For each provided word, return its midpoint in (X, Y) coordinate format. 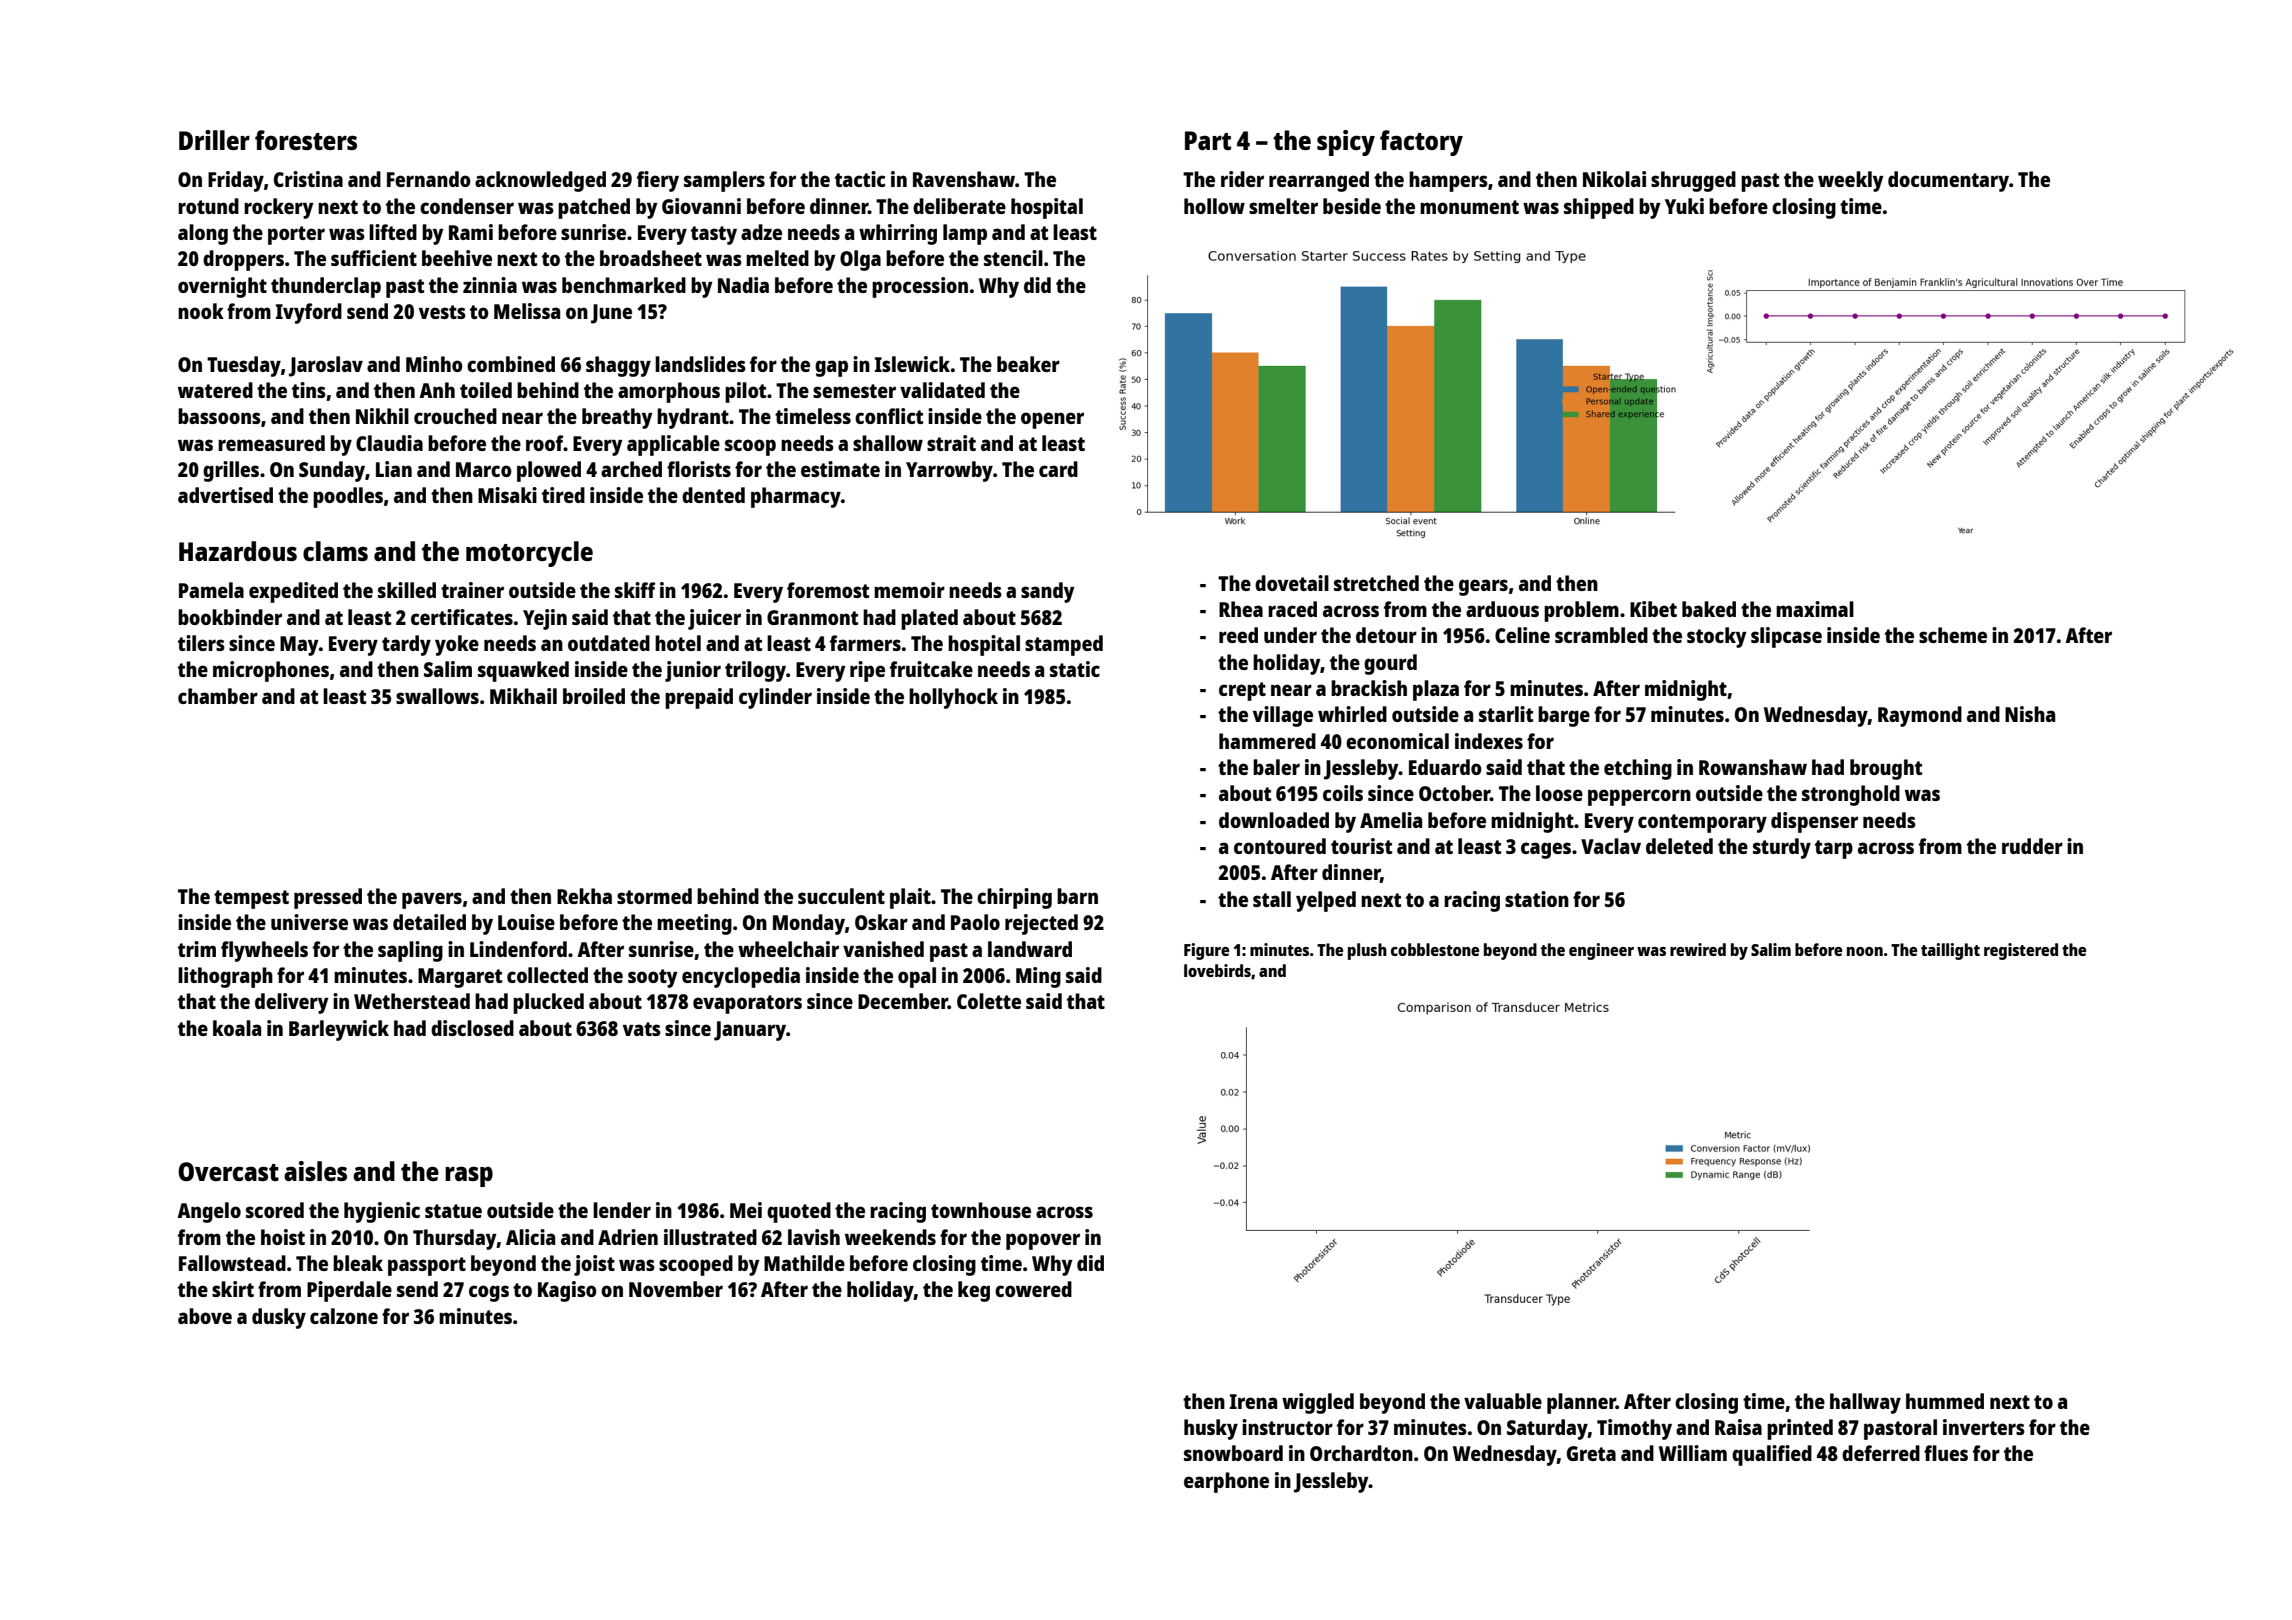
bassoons (219, 416)
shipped (1599, 208)
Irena (1253, 1401)
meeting (694, 924)
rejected (1041, 924)
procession (920, 287)
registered (2021, 951)
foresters (306, 140)
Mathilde (804, 1263)
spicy (1346, 143)
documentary (1948, 181)
